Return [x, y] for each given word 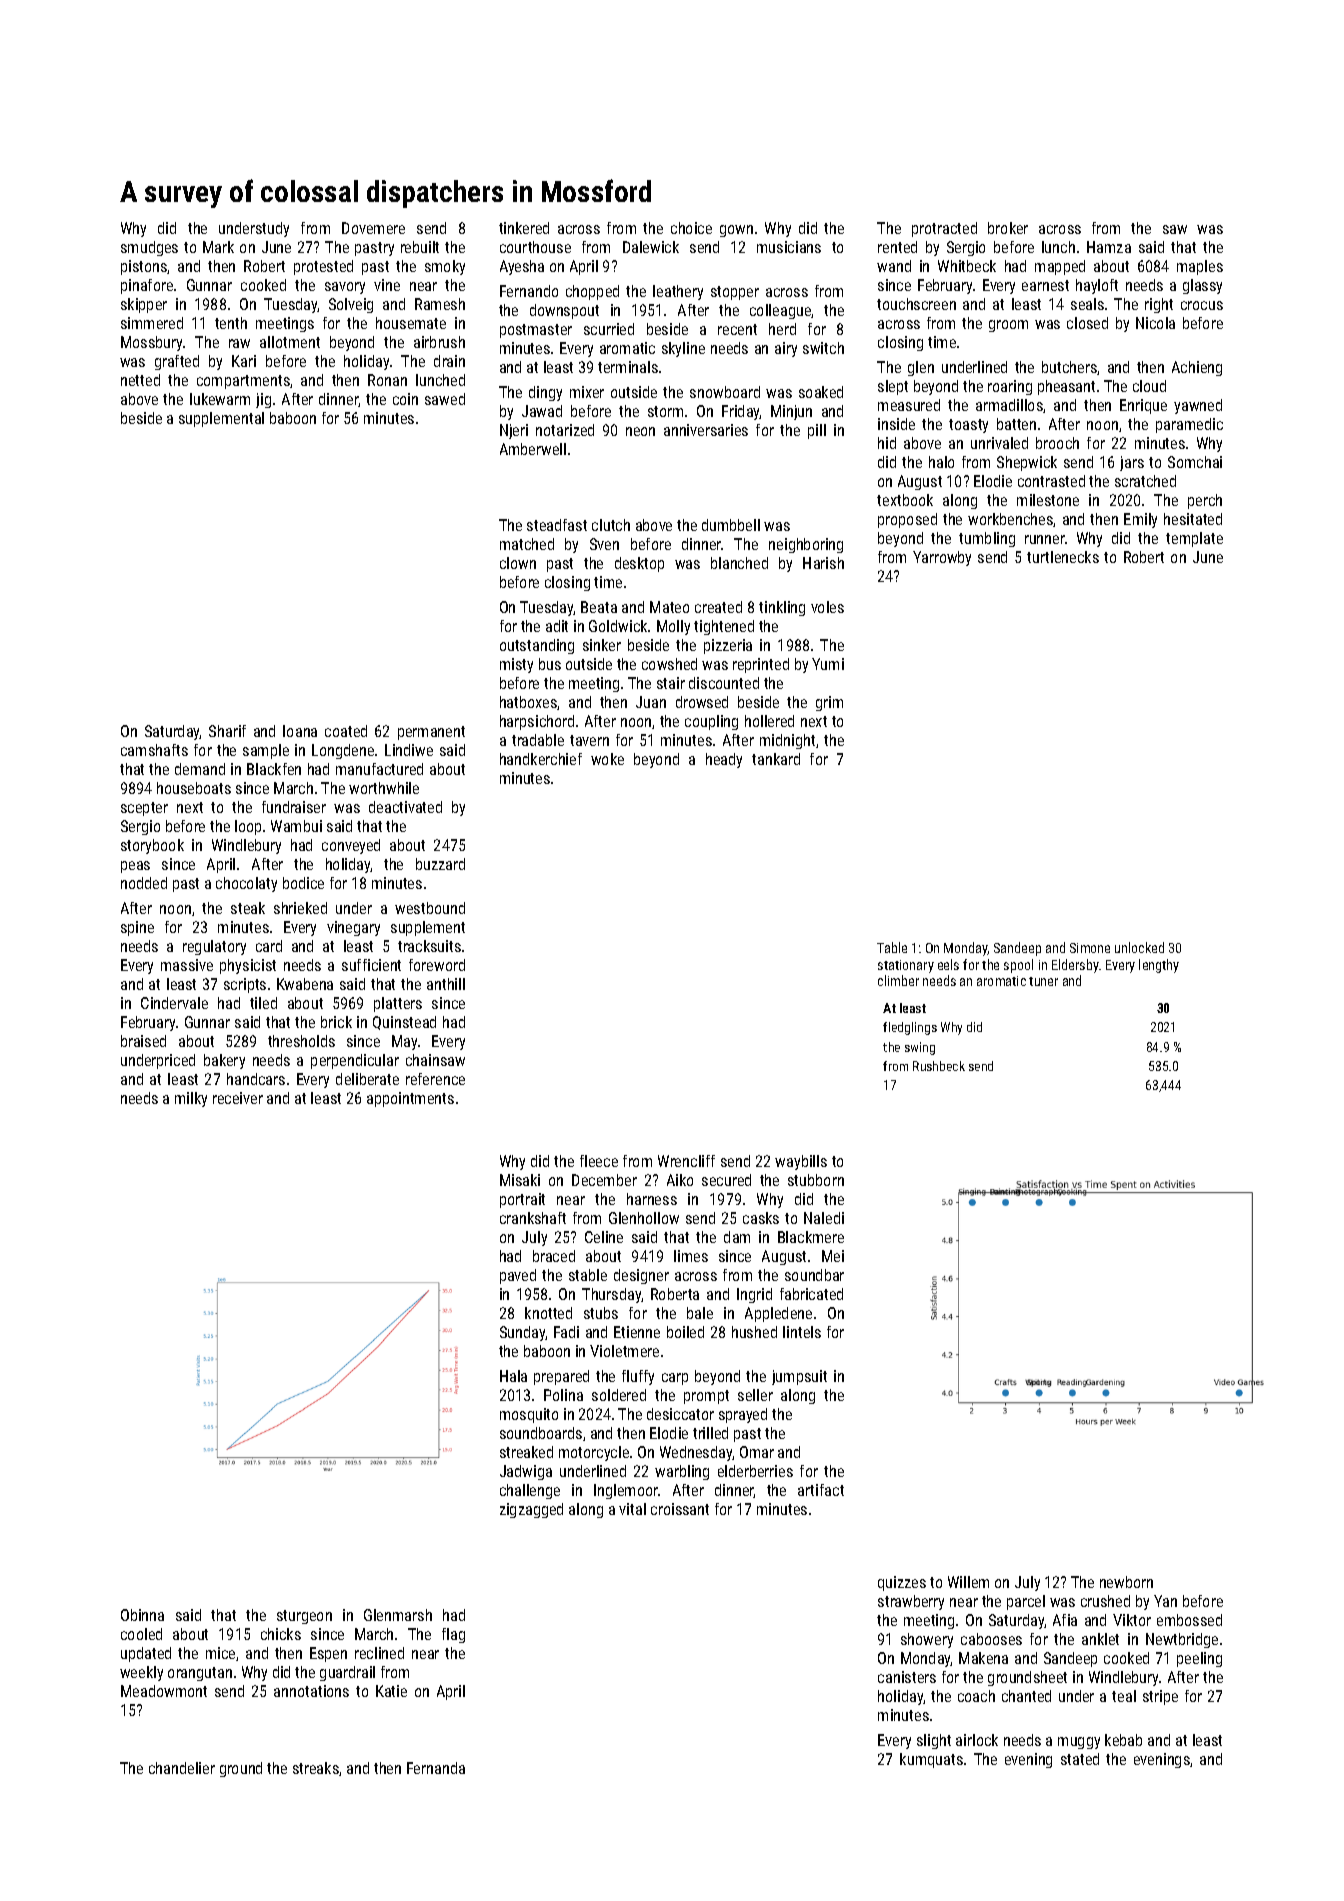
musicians [789, 247]
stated [1080, 1759]
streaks [316, 1768]
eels [948, 964]
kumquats [931, 1760]
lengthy [1159, 966]
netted [140, 380]
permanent [431, 733]
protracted [944, 229]
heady [724, 760]
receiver [238, 1098]
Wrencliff [686, 1161]
